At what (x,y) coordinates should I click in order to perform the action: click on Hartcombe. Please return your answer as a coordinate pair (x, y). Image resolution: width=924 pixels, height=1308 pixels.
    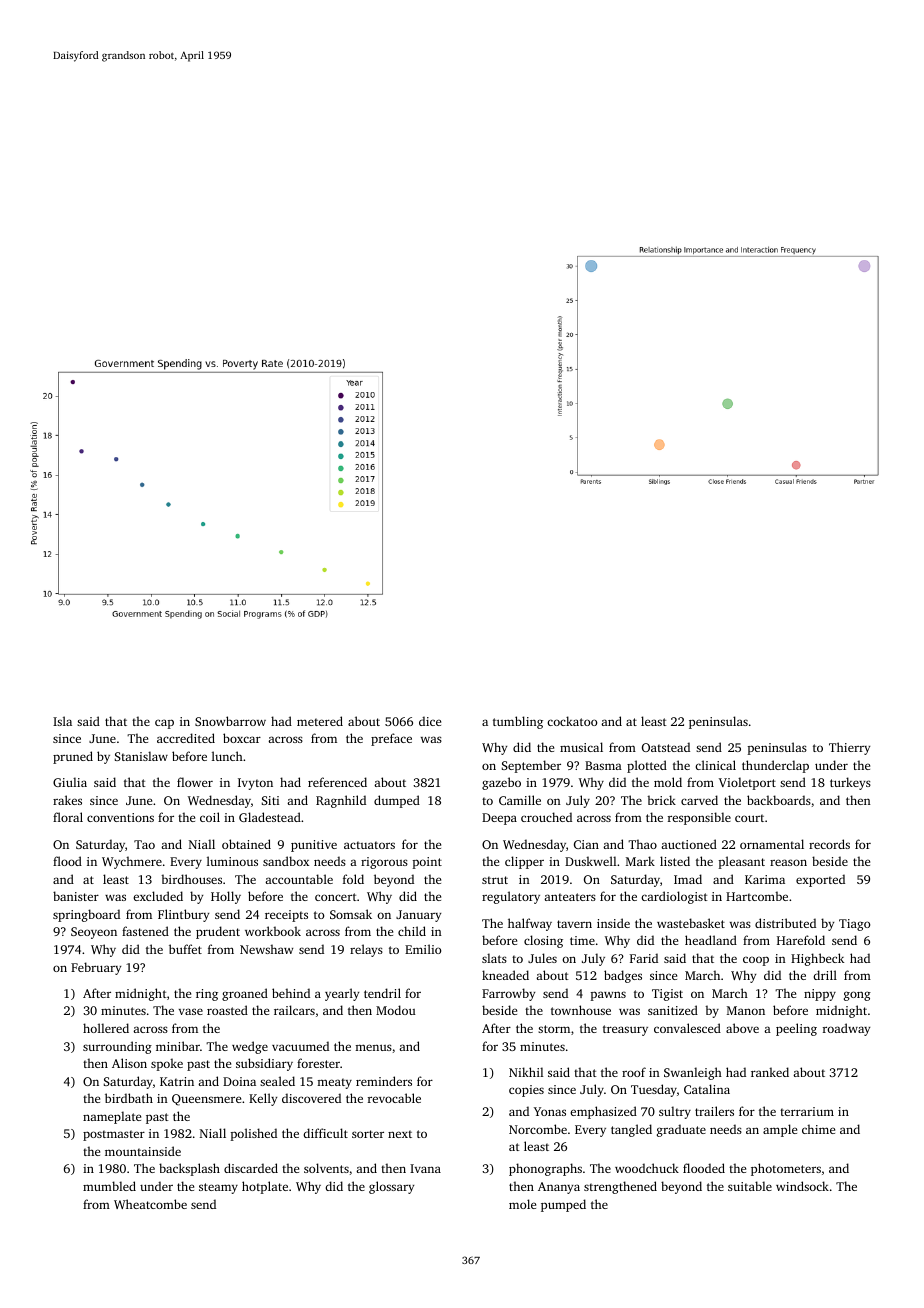
    Looking at the image, I should click on (757, 896).
